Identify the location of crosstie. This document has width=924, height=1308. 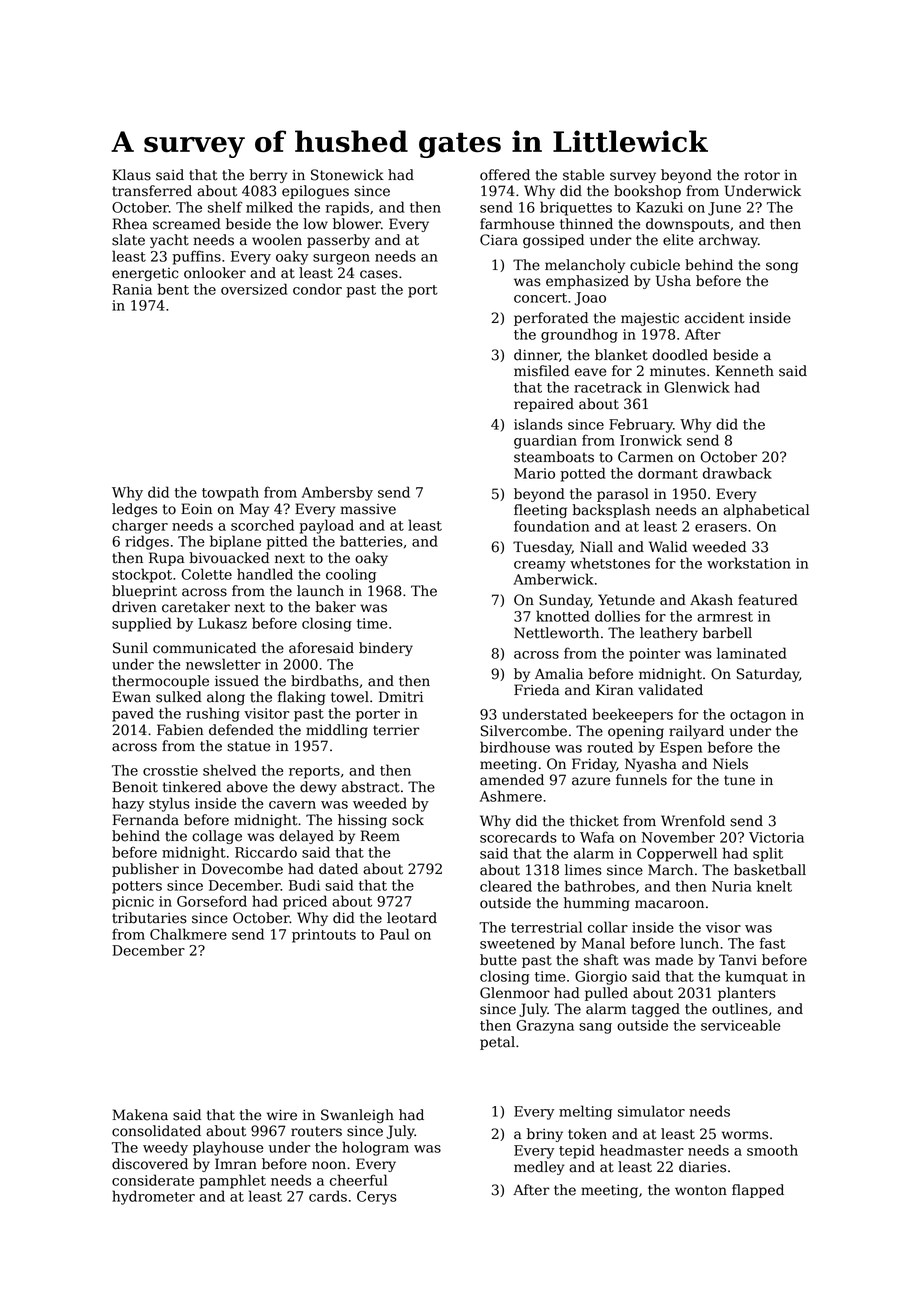
(170, 770).
